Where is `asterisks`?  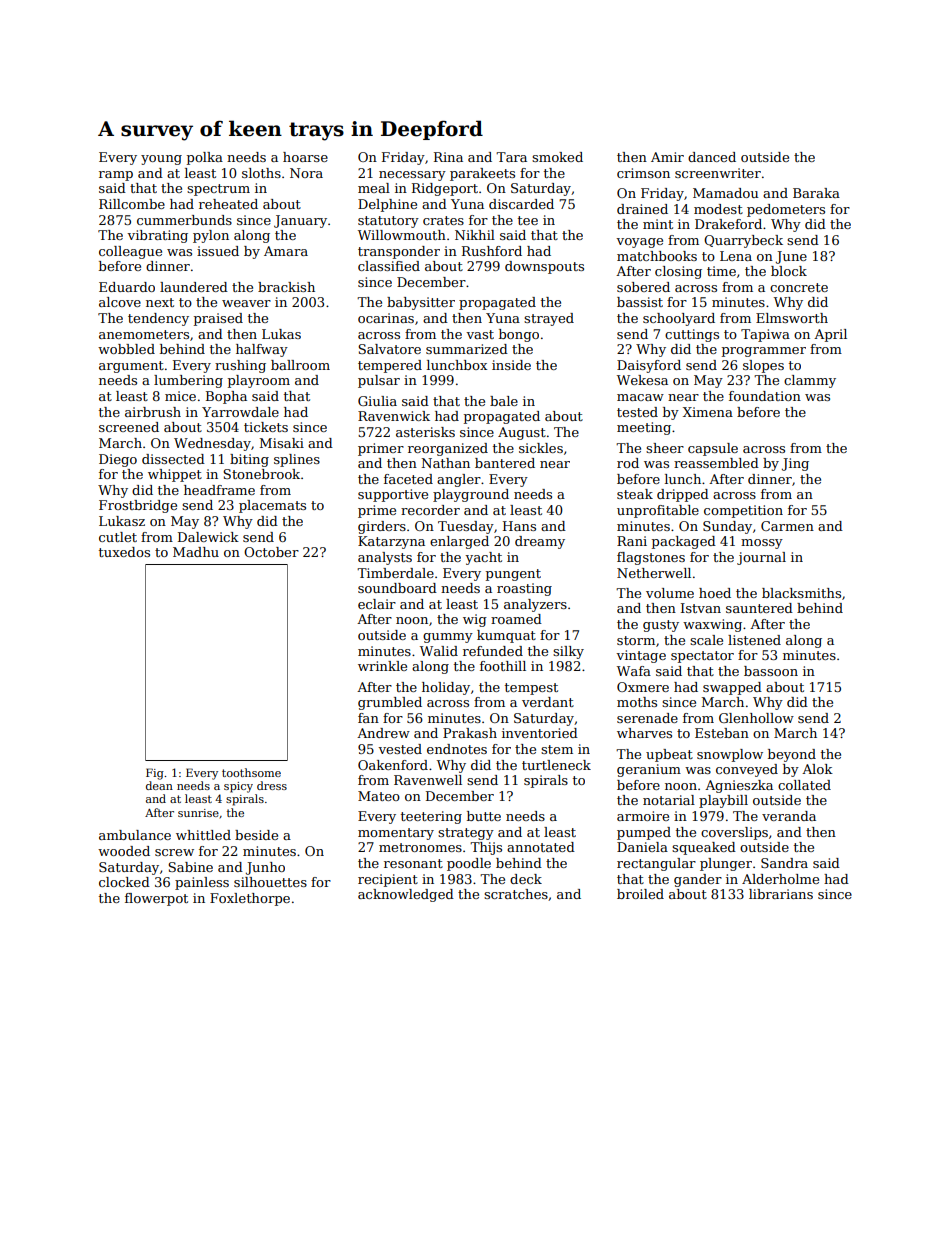
asterisks is located at coordinates (425, 432).
